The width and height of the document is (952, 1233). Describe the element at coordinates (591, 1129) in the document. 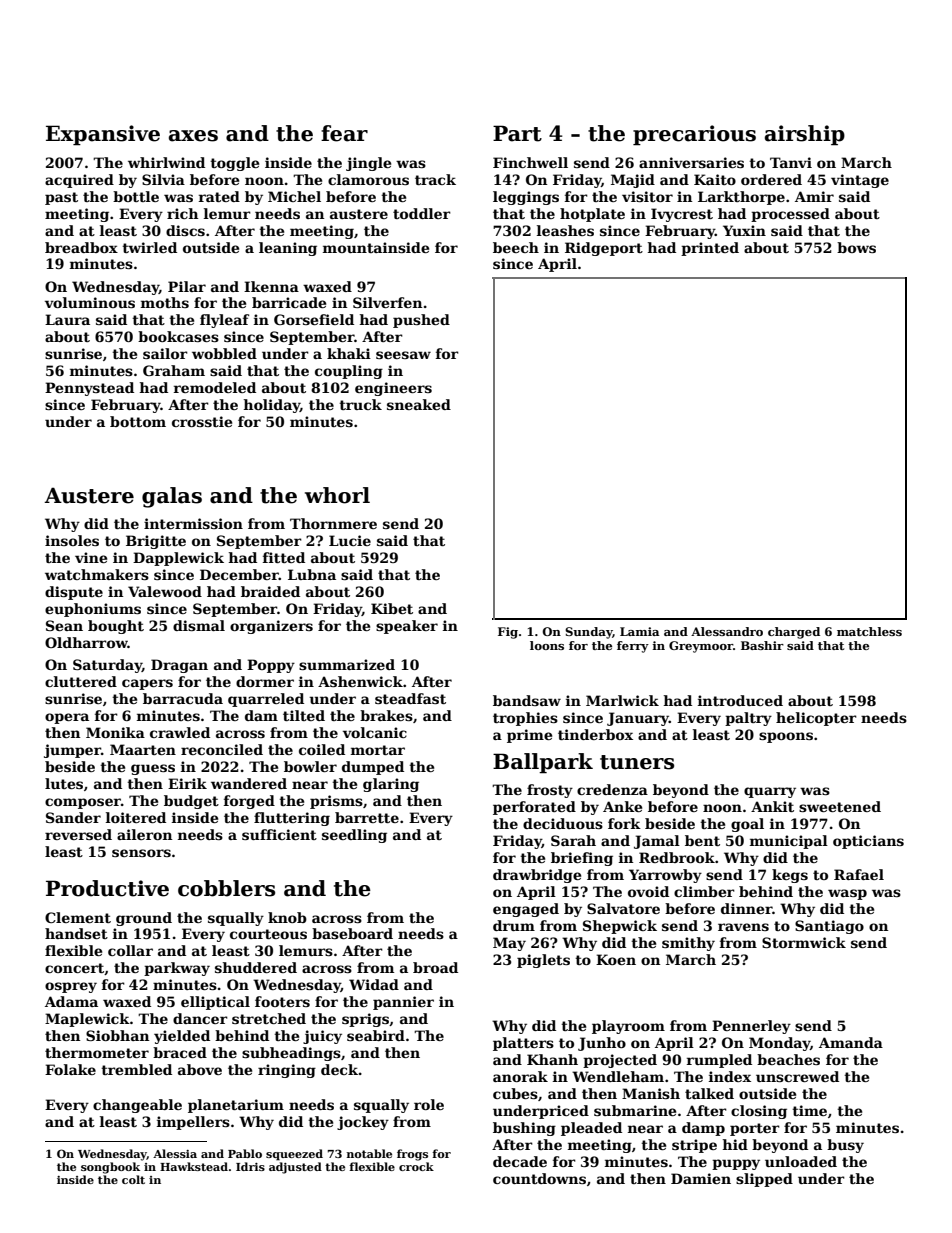

I see `pleaded` at that location.
